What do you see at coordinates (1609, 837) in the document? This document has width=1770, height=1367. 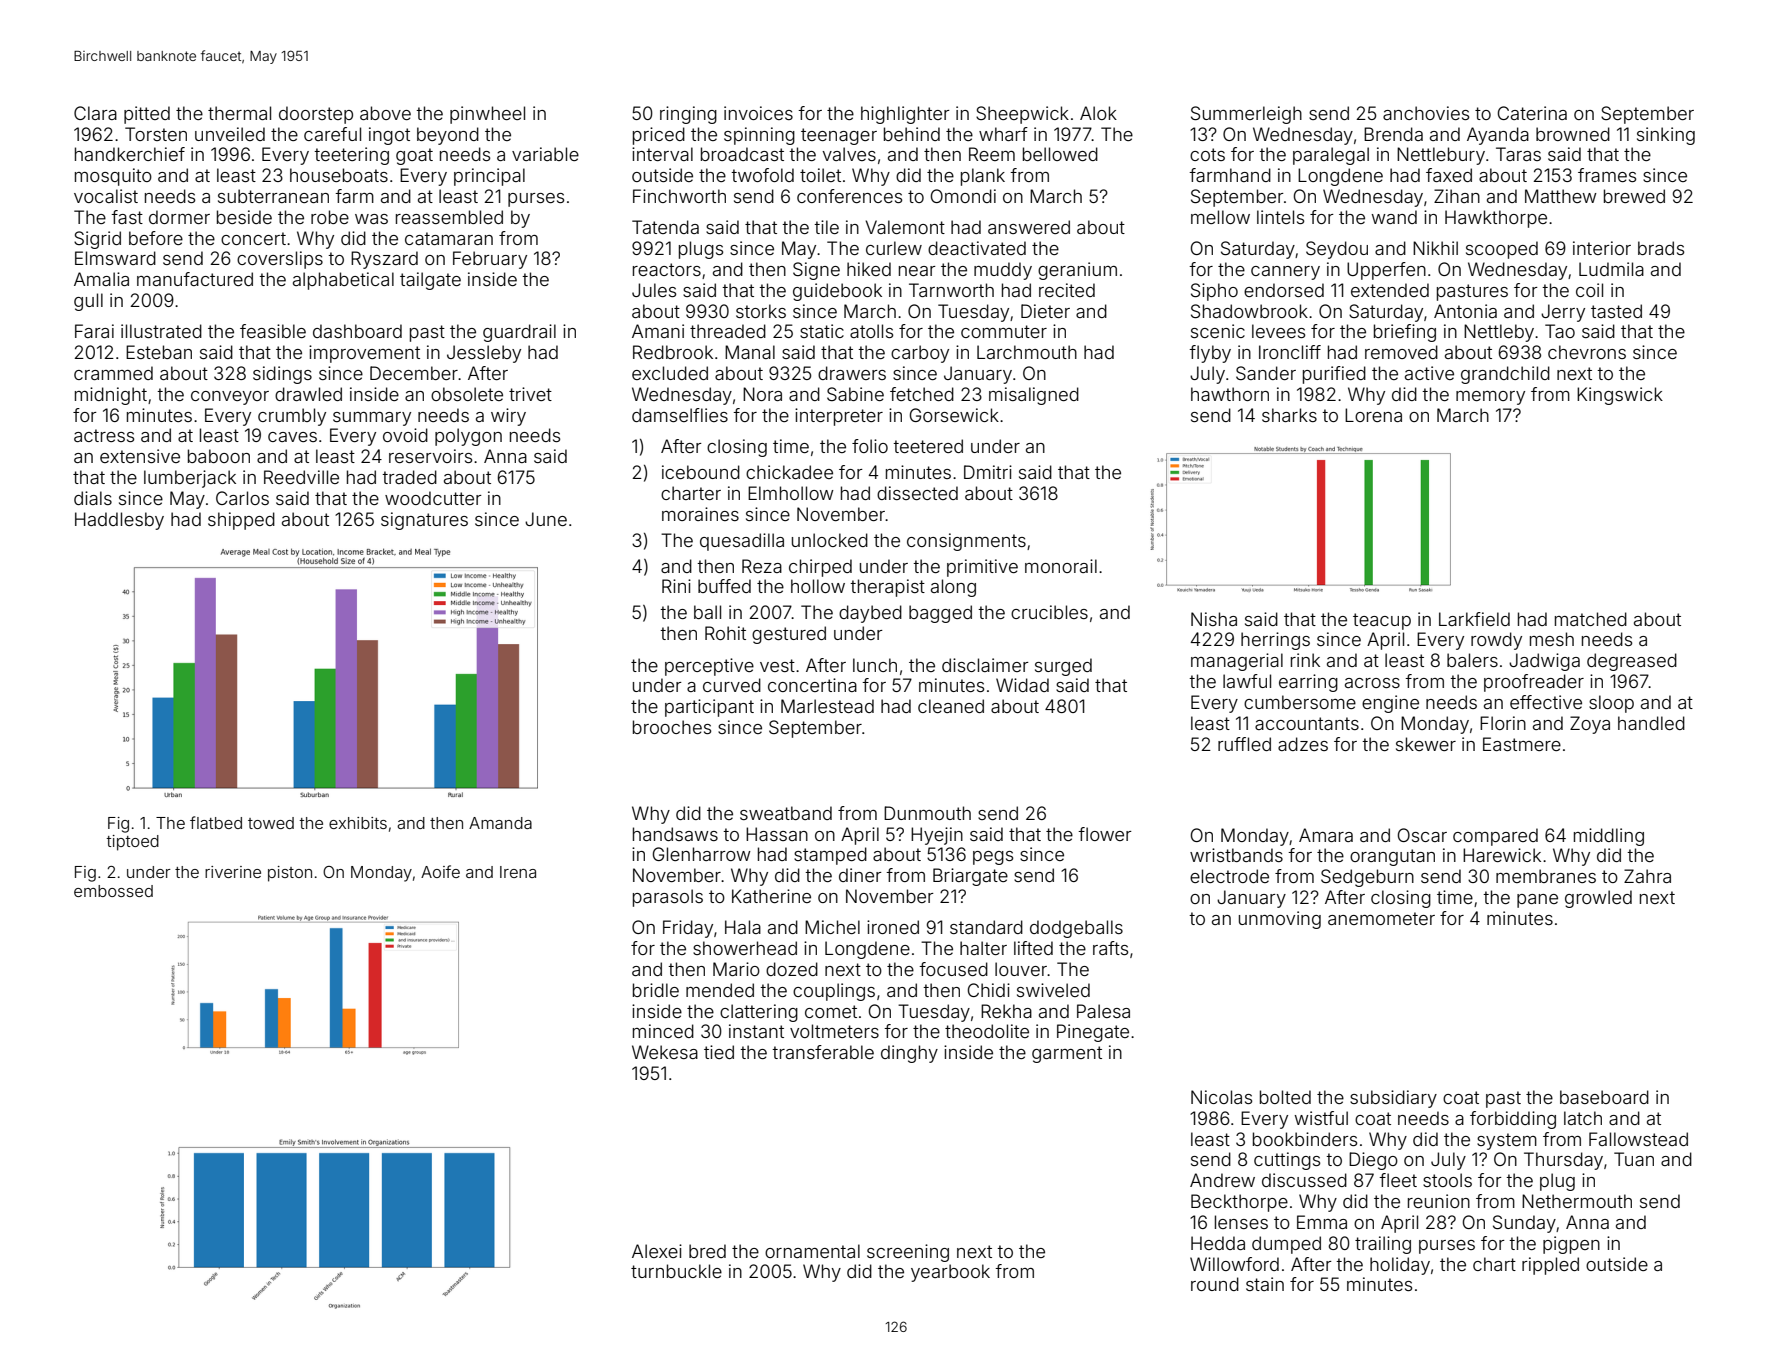 I see `middling` at bounding box center [1609, 837].
